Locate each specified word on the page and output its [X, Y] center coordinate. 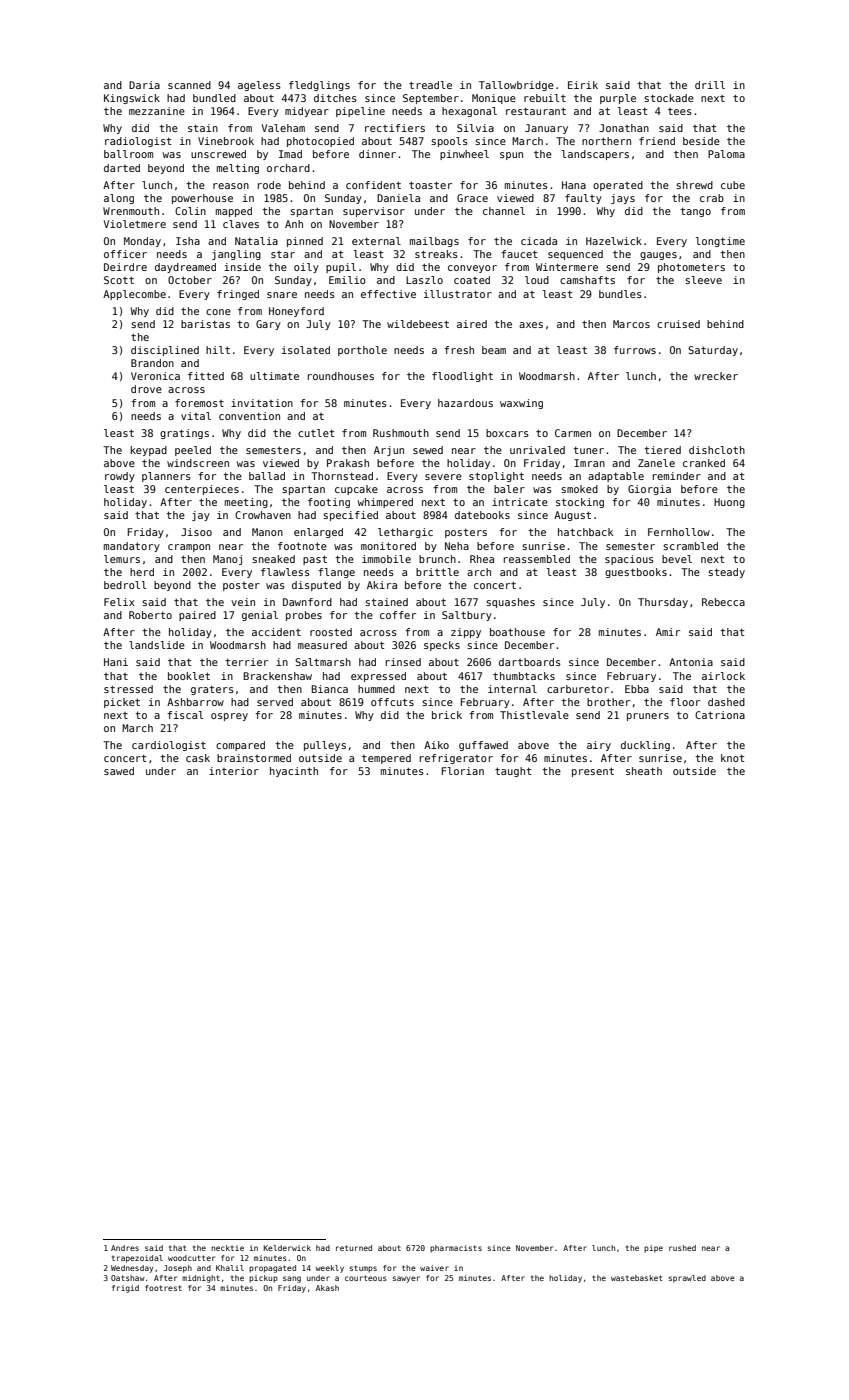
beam [494, 350]
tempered [386, 759]
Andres [125, 1248]
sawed [119, 771]
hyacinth [294, 772]
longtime [720, 242]
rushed [682, 1248]
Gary [268, 325]
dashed [726, 702]
